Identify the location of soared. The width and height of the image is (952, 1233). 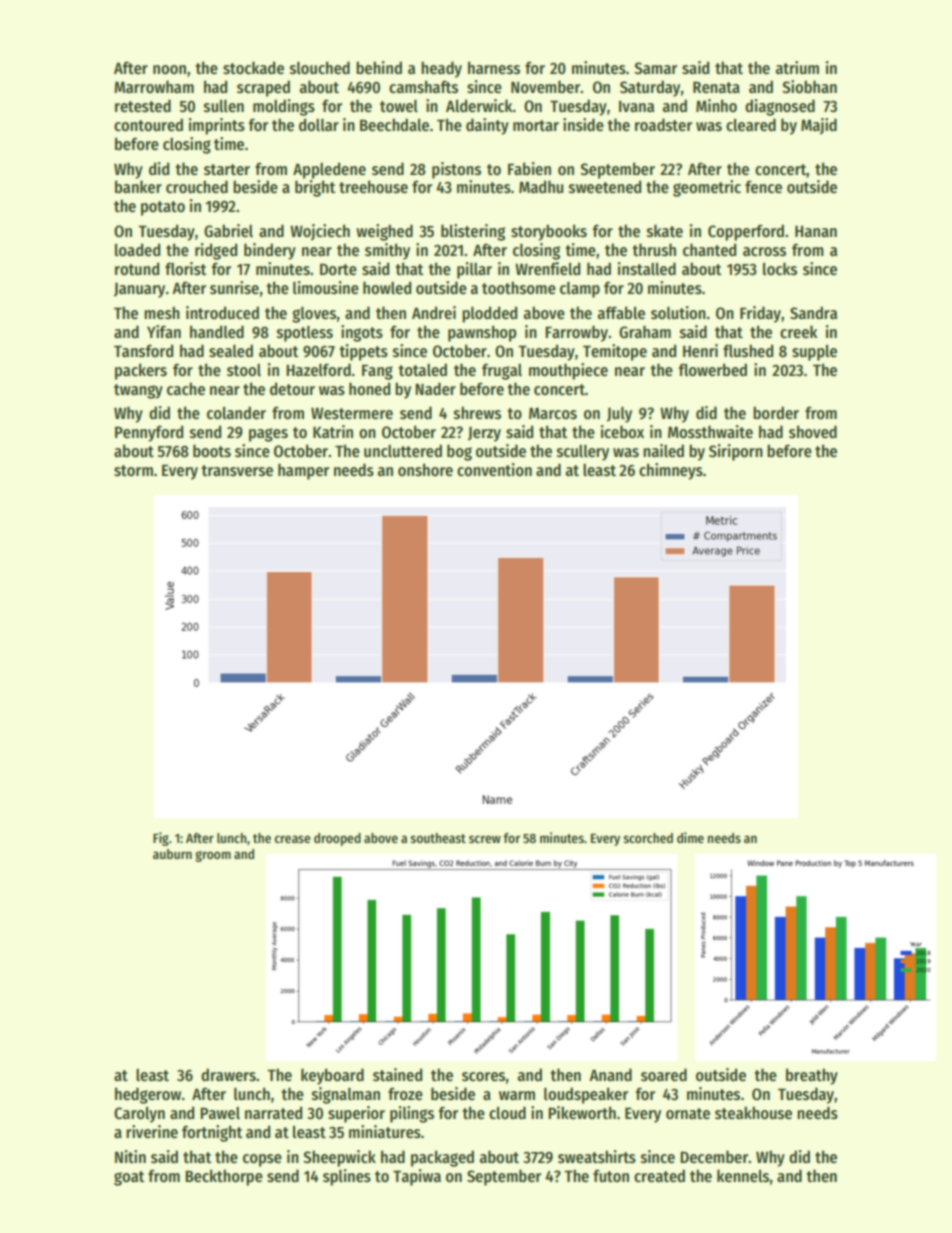
(664, 1074).
